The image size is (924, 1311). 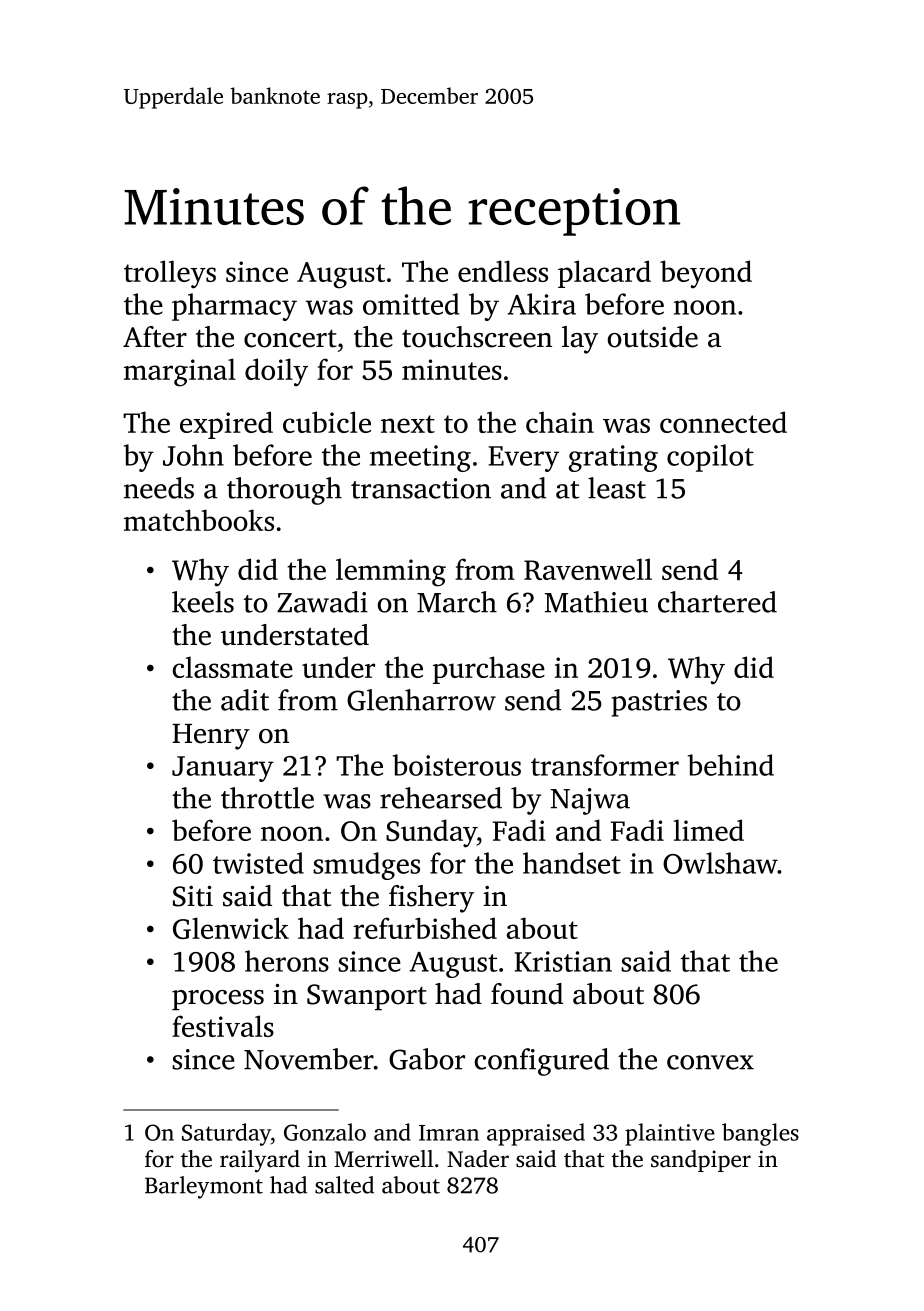 I want to click on twisted, so click(x=258, y=863).
